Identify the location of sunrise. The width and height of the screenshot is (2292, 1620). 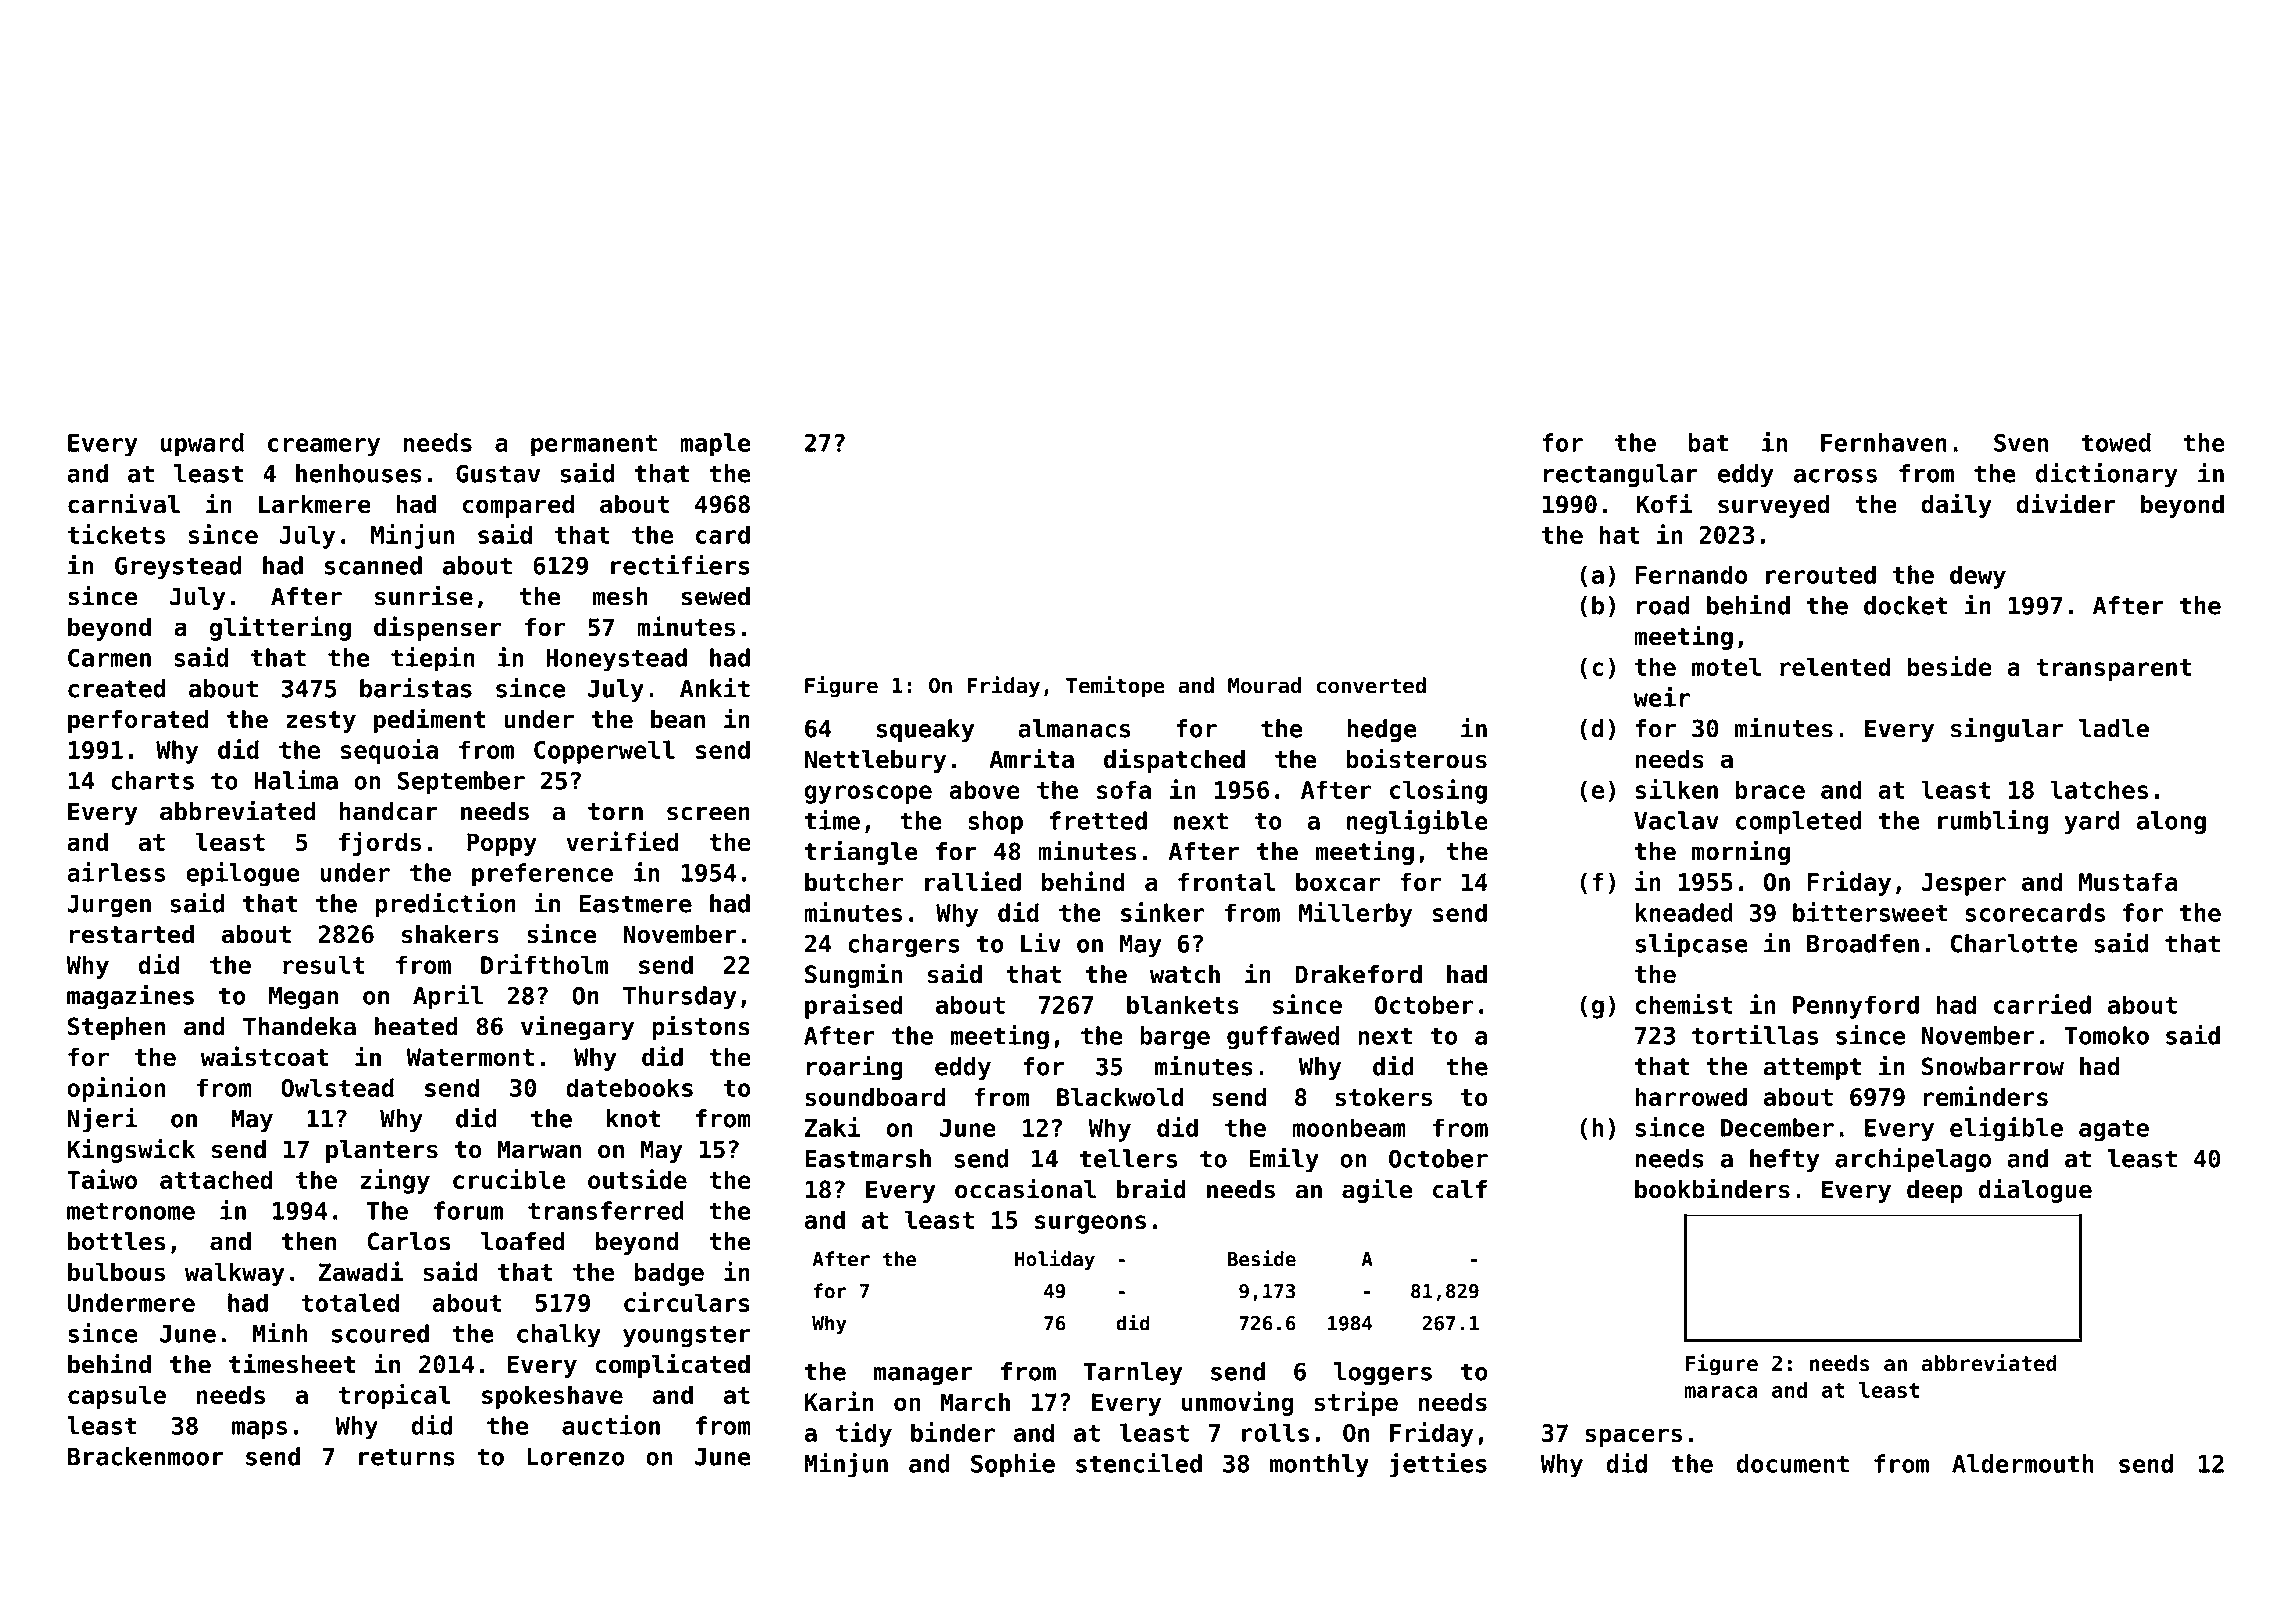
(424, 595).
